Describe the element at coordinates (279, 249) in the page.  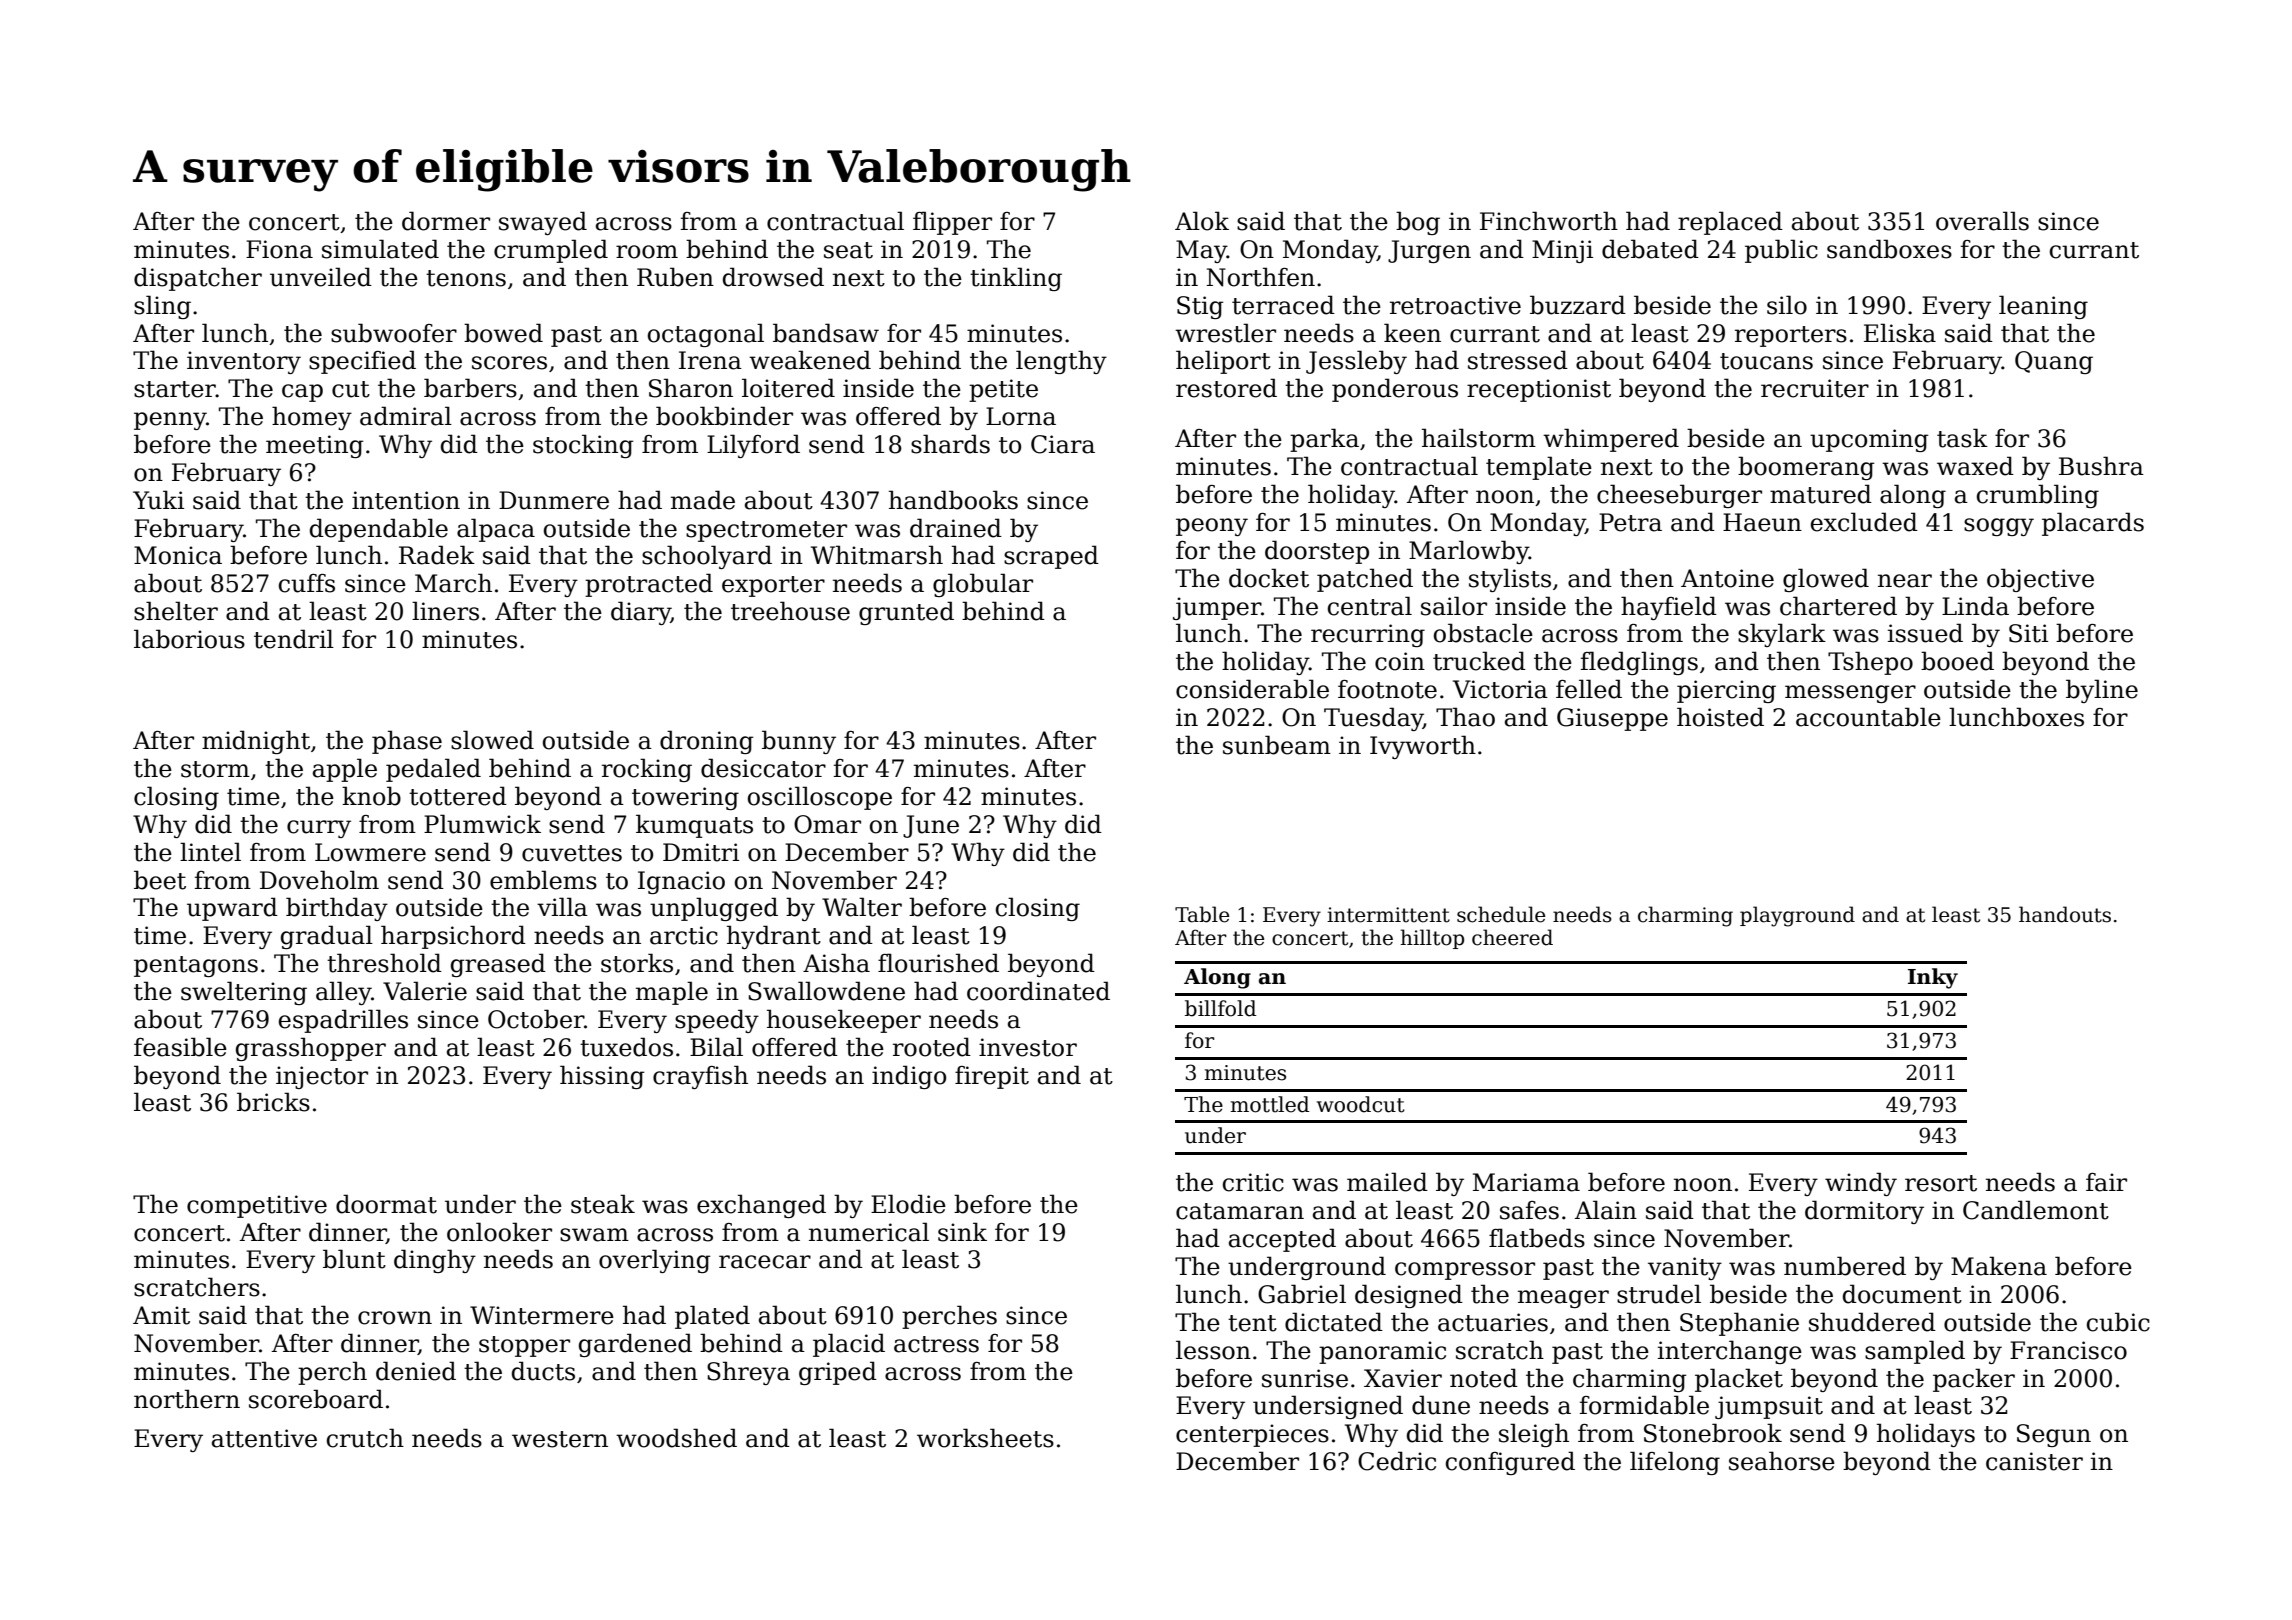
I see `Fiona` at that location.
